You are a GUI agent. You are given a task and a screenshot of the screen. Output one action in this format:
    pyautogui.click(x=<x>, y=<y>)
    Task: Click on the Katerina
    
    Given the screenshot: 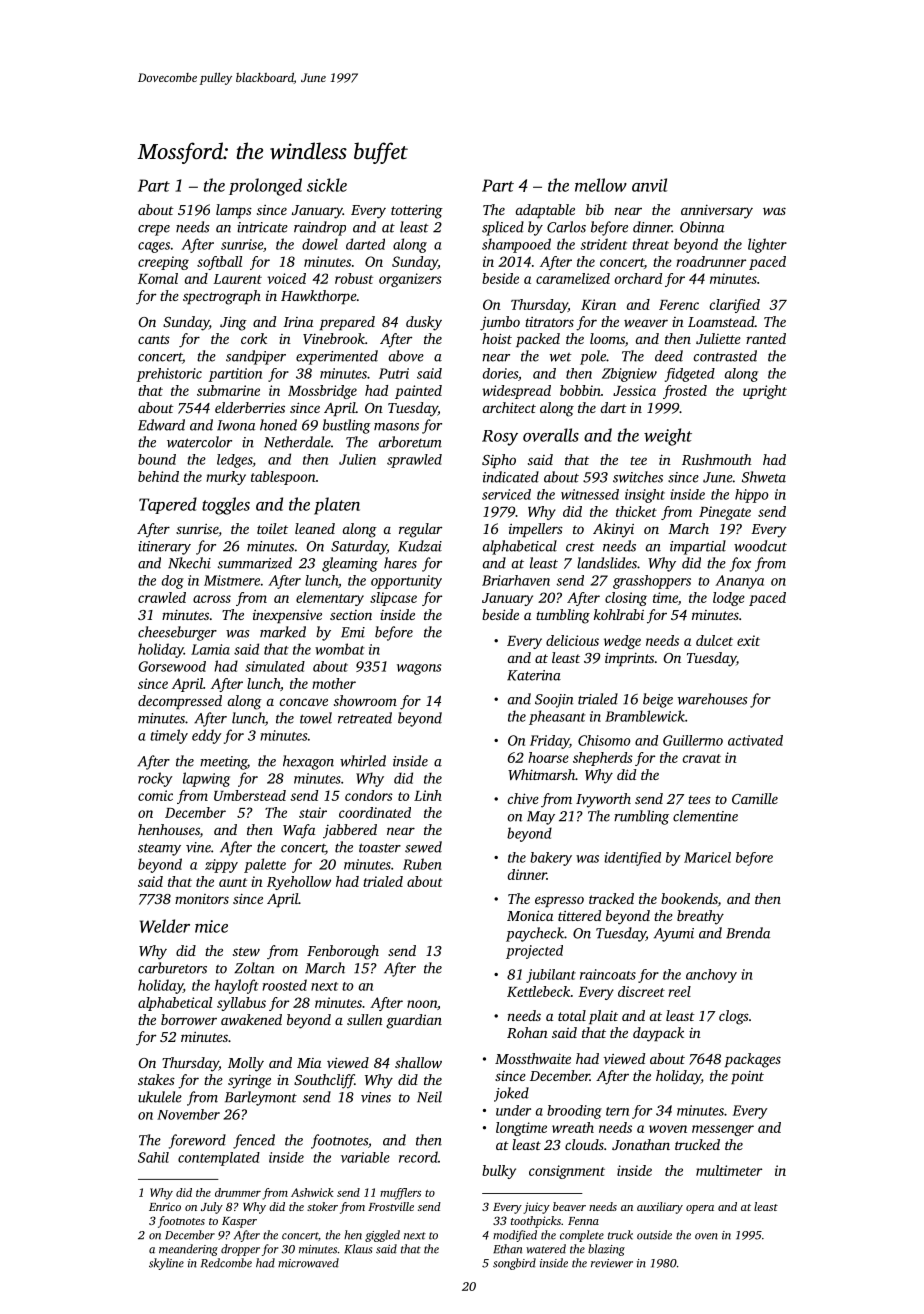 What is the action you would take?
    pyautogui.click(x=534, y=675)
